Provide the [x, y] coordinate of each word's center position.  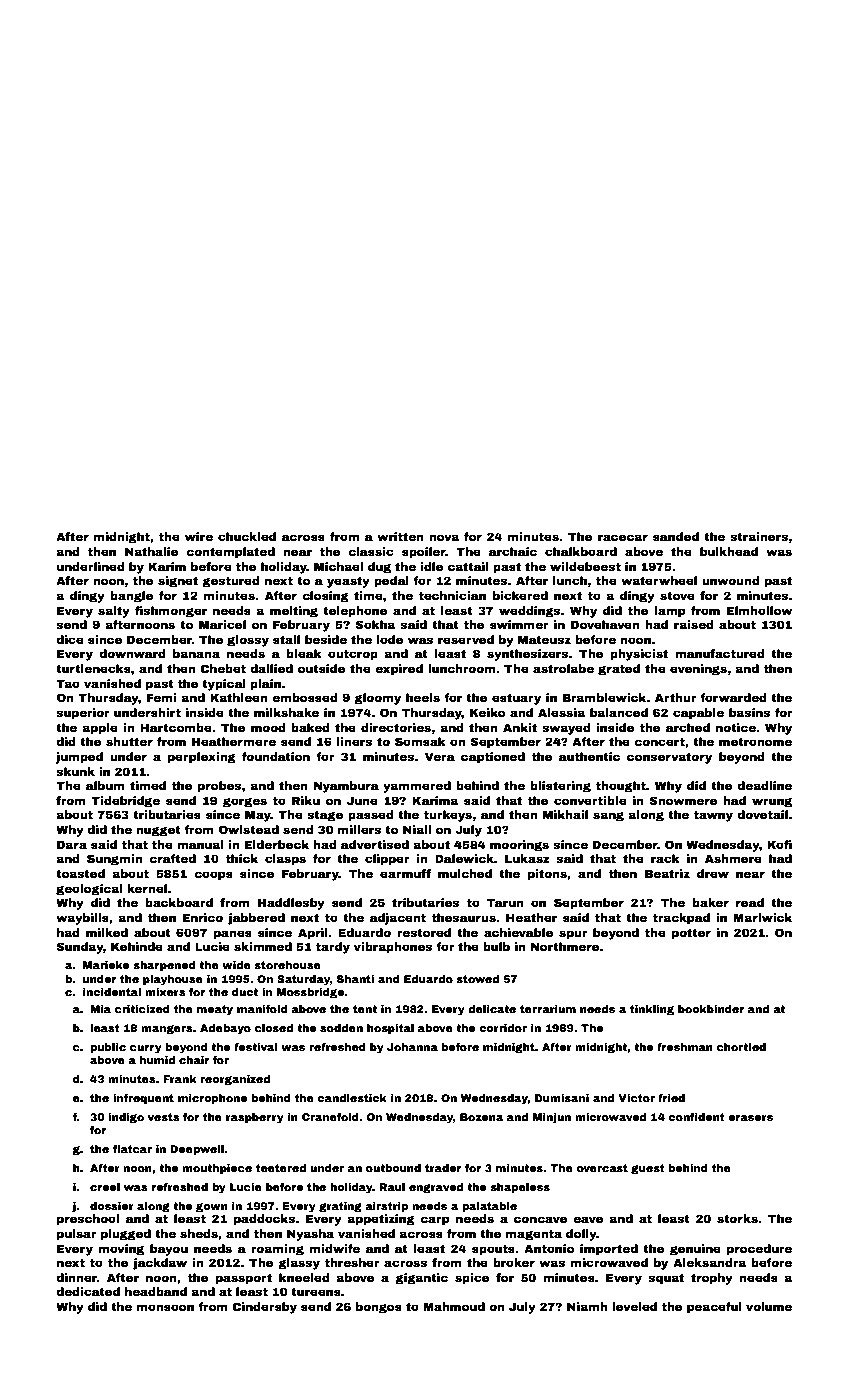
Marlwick [762, 917]
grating [340, 1207]
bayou [169, 1250]
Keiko [487, 712]
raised [693, 624]
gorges [245, 802]
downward [132, 653]
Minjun [552, 1118]
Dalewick [464, 858]
